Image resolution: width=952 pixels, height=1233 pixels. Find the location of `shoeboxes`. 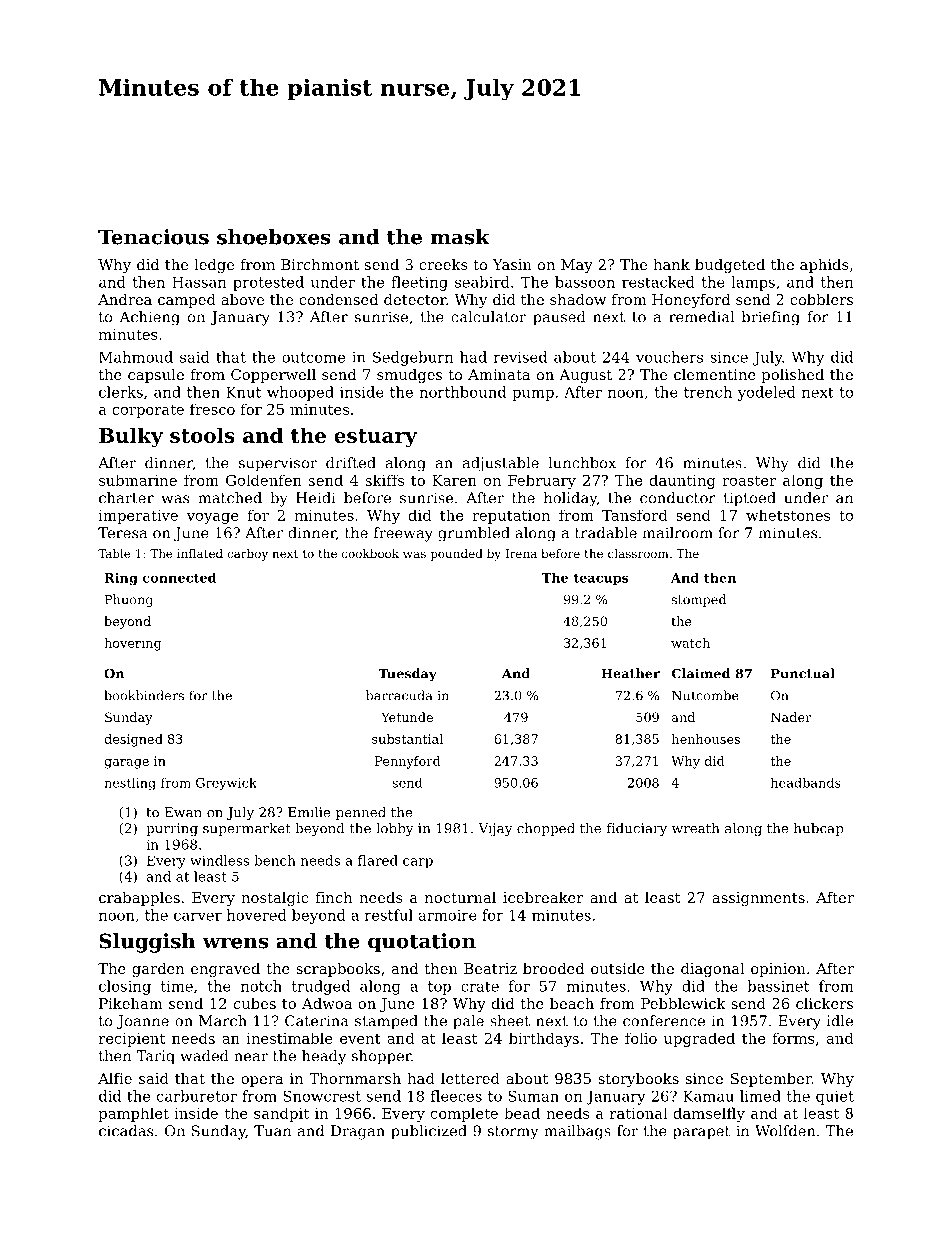

shoeboxes is located at coordinates (274, 237).
